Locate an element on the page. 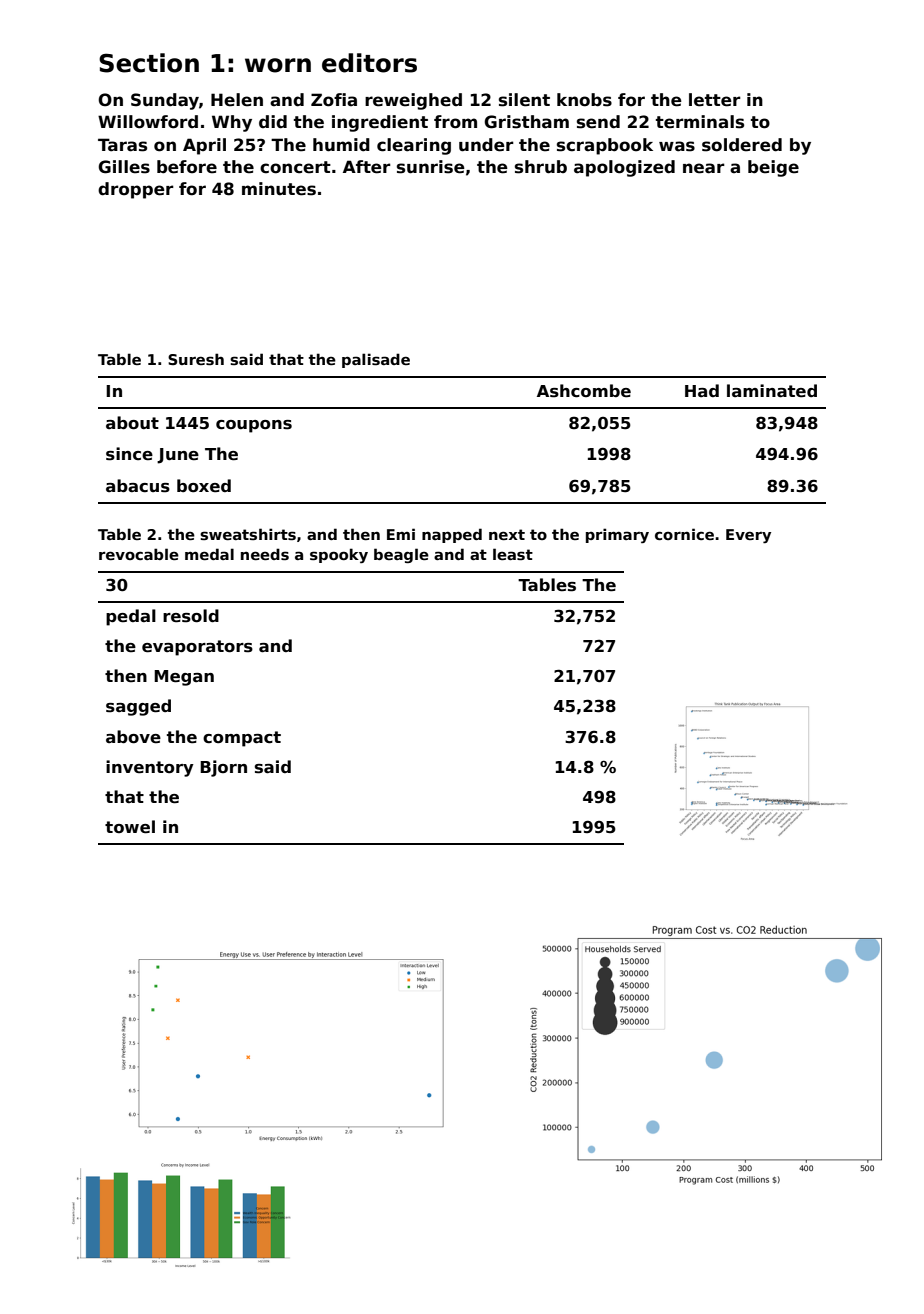 The image size is (924, 1314). Section is located at coordinates (149, 63).
